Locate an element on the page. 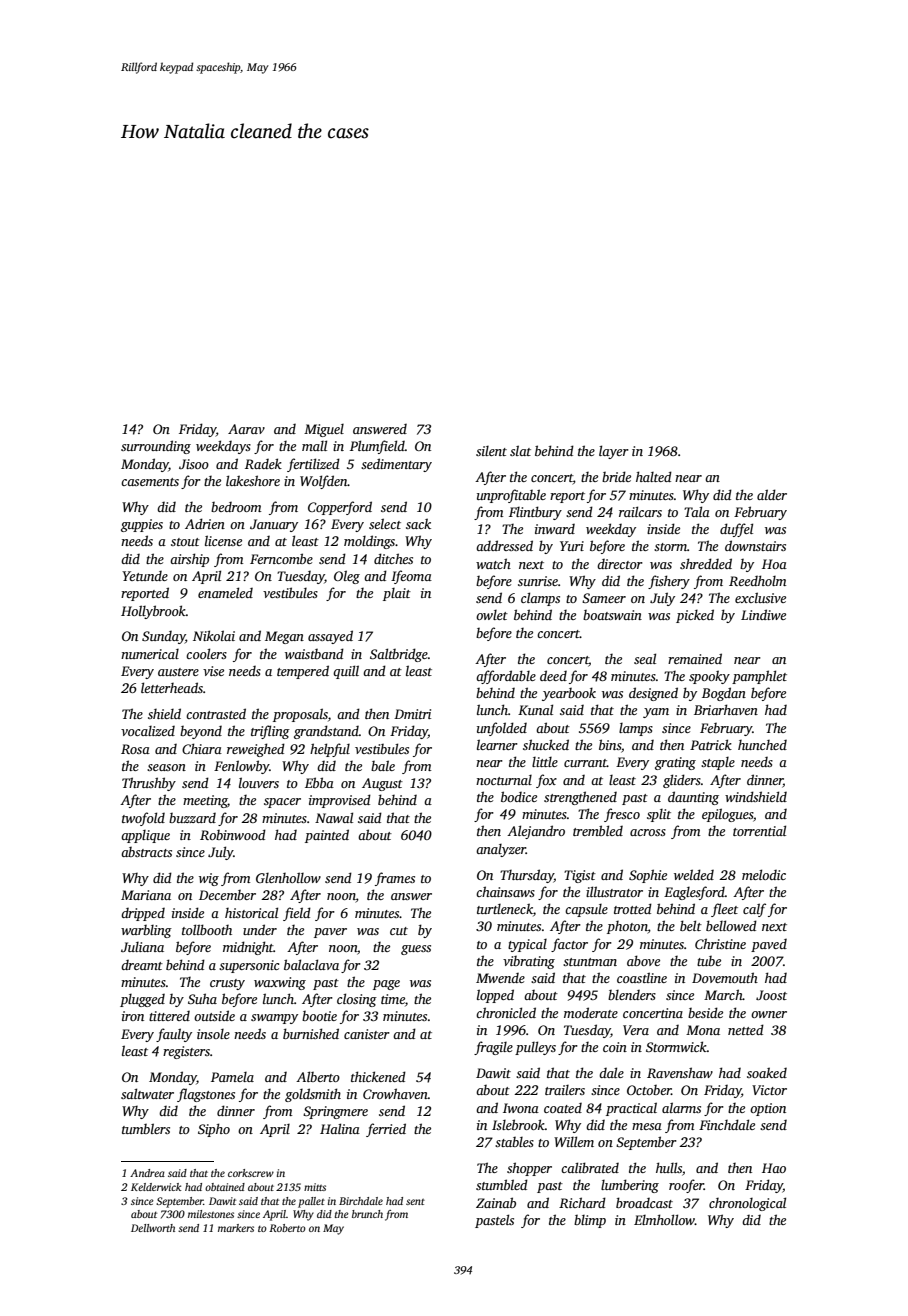  applique is located at coordinates (145, 836).
